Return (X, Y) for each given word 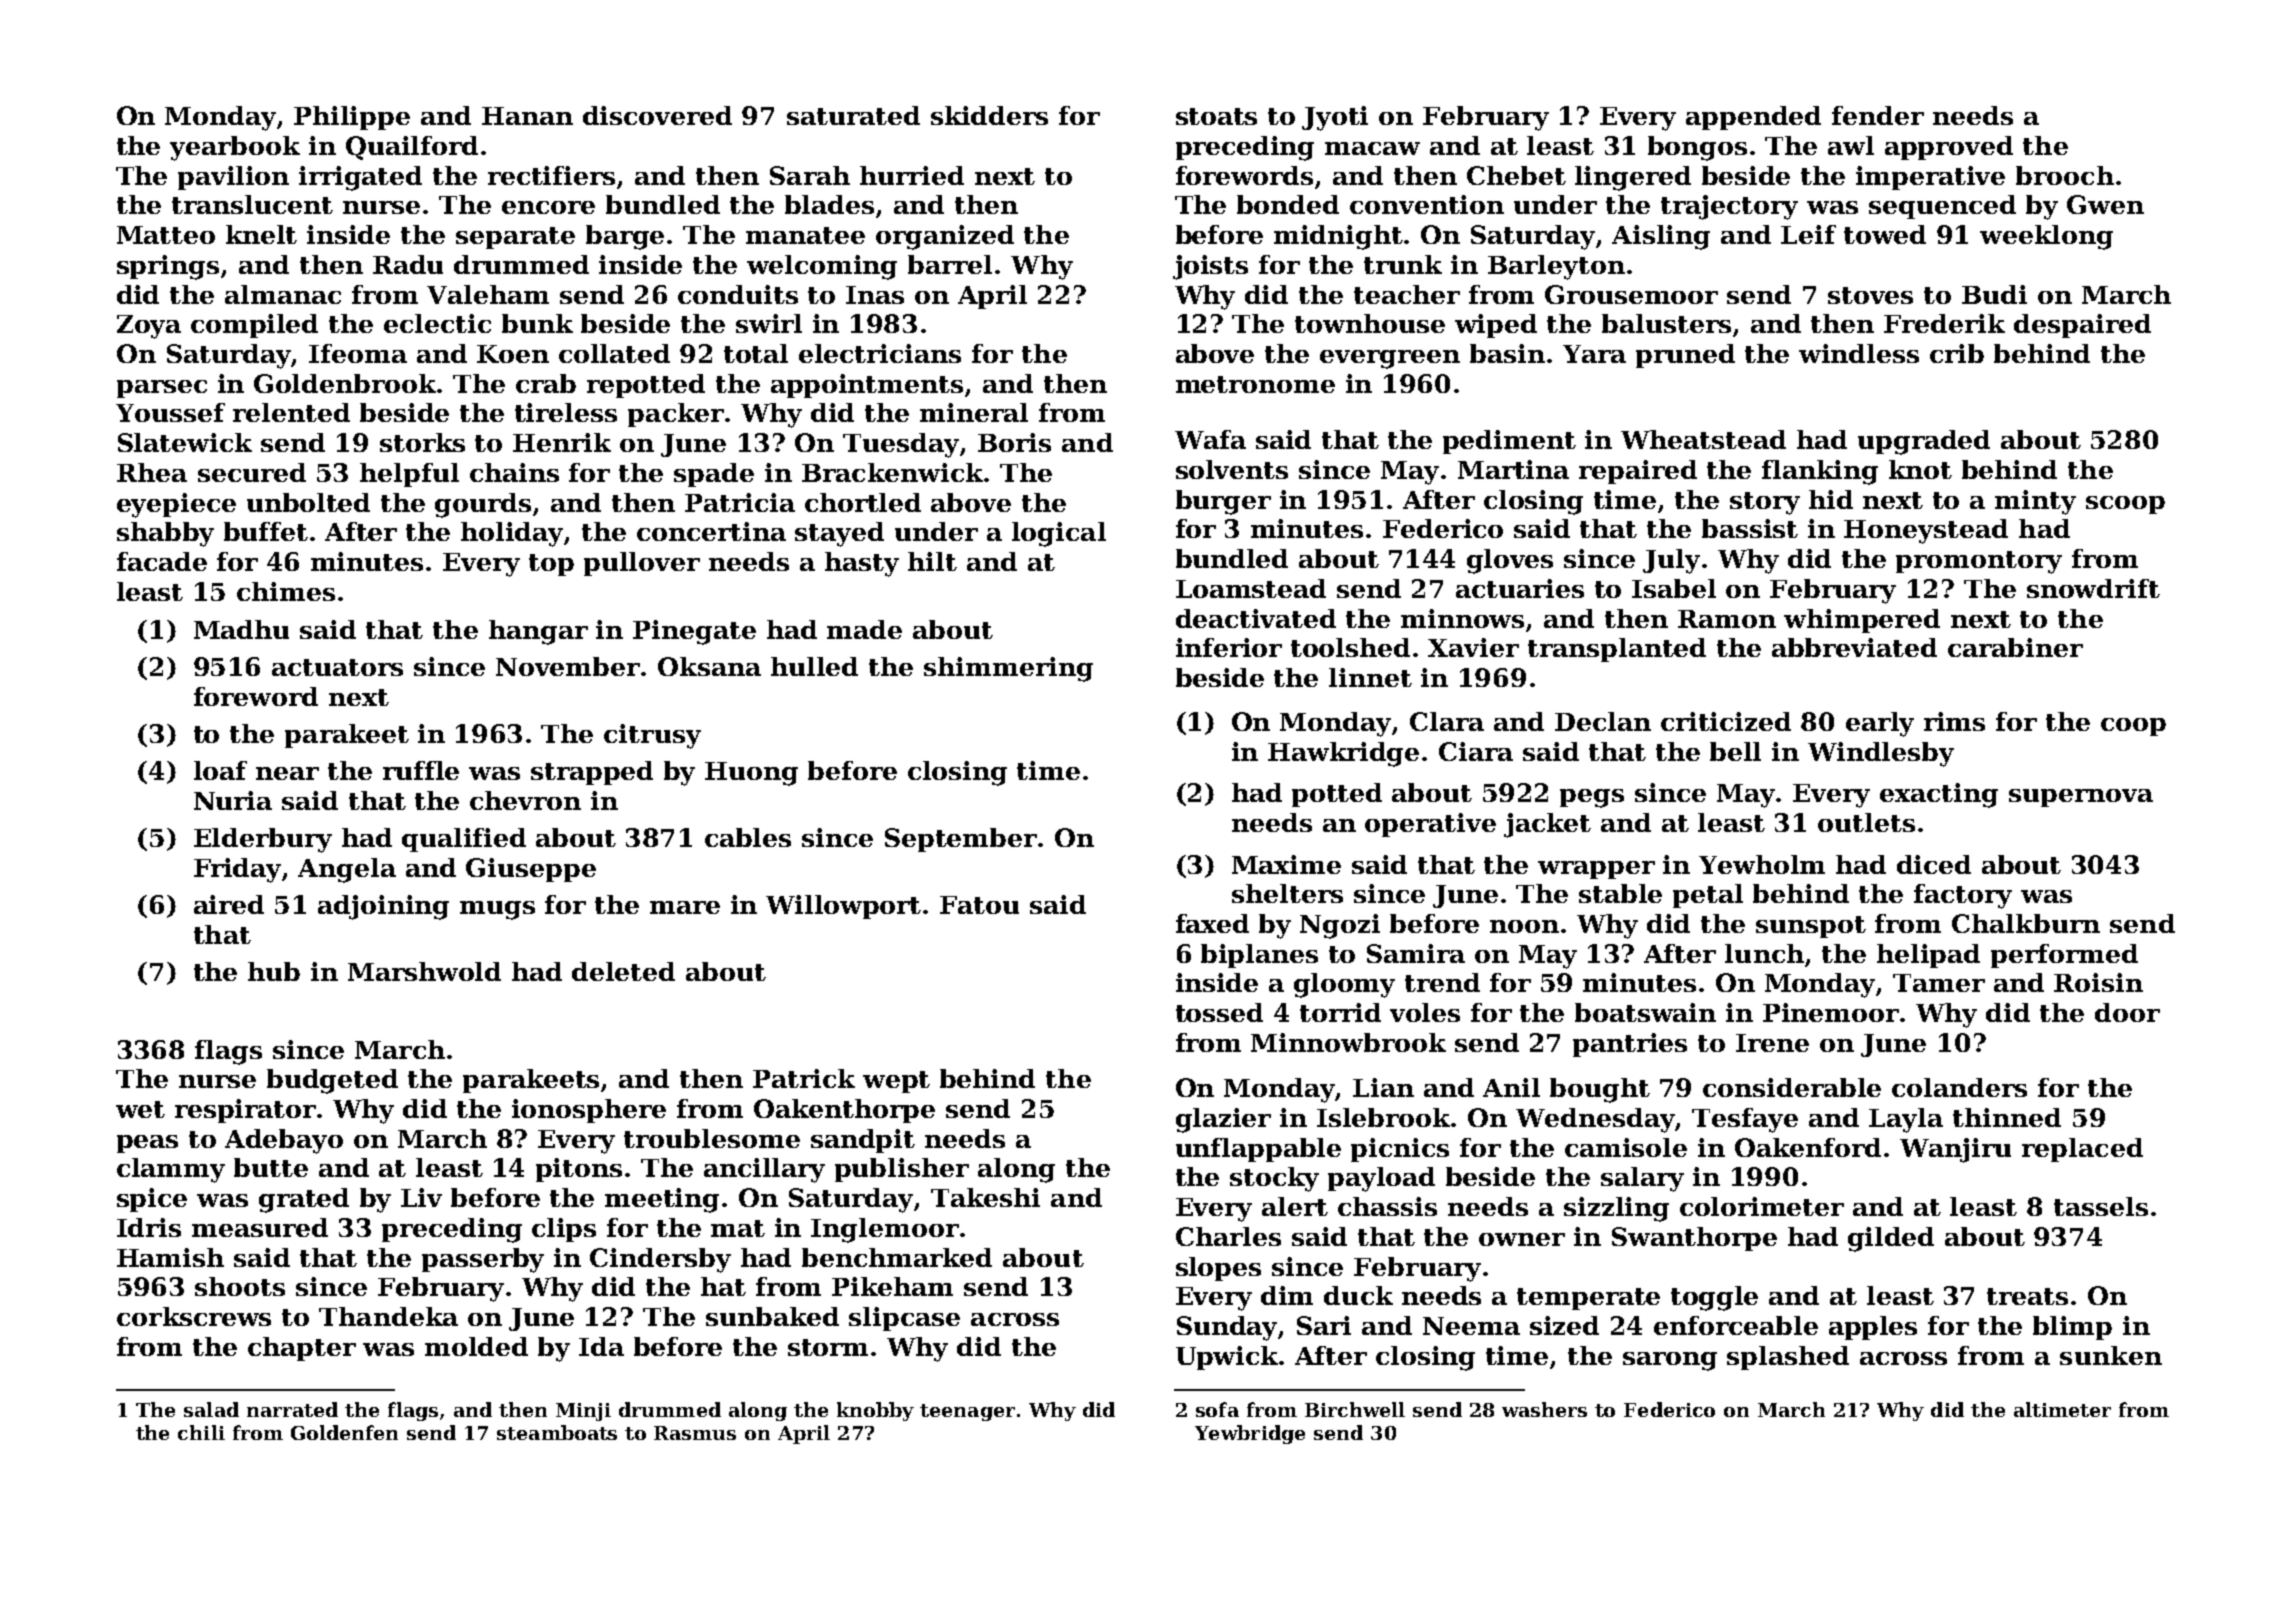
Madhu (241, 629)
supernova (2081, 798)
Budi (1994, 294)
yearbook (235, 148)
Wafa (1210, 439)
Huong (751, 774)
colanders (1959, 1087)
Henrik (562, 442)
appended (1753, 118)
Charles (1228, 1236)
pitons (579, 1170)
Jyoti (1335, 118)
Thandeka (388, 1316)
